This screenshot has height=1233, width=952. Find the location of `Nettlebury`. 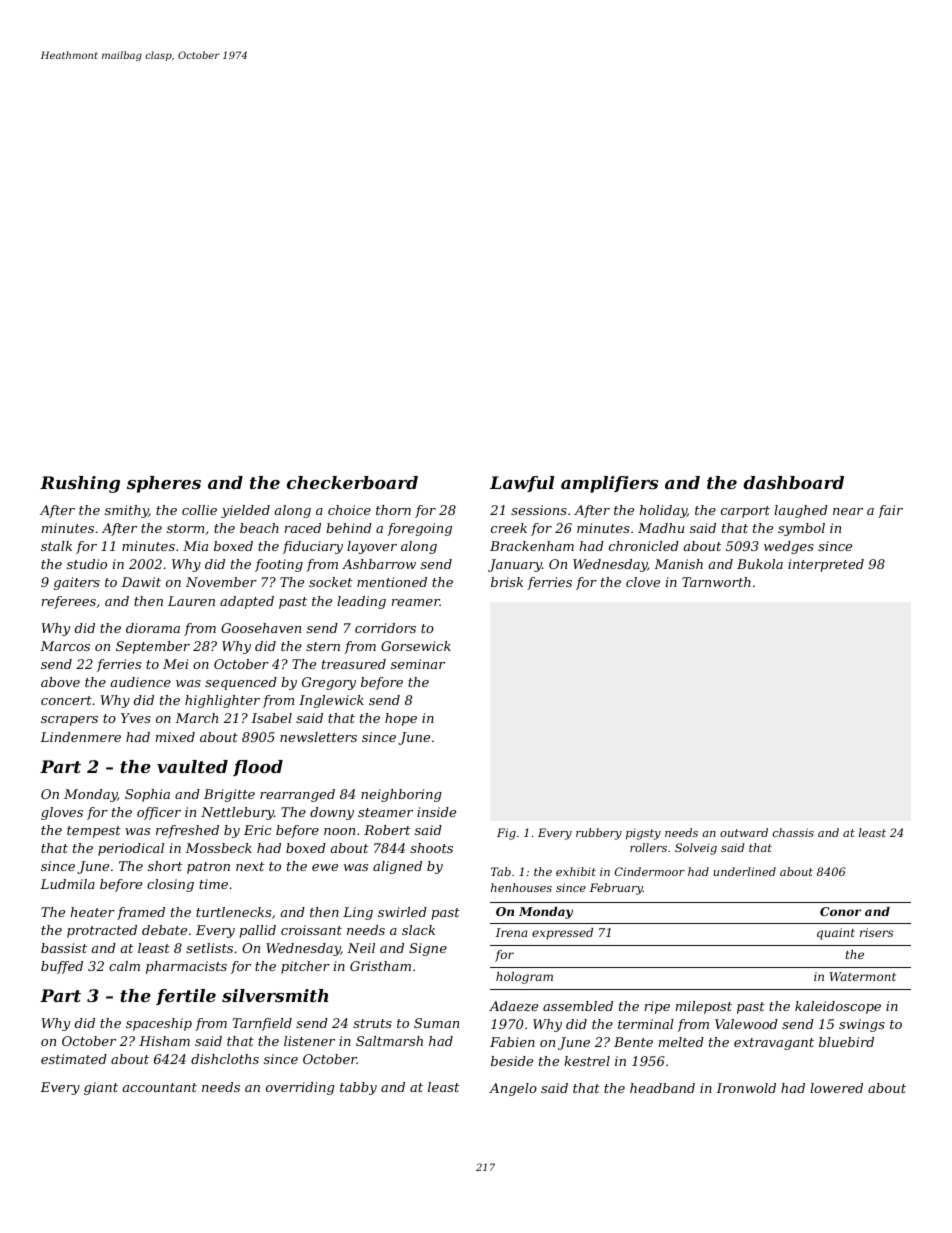

Nettlebury is located at coordinates (237, 813).
